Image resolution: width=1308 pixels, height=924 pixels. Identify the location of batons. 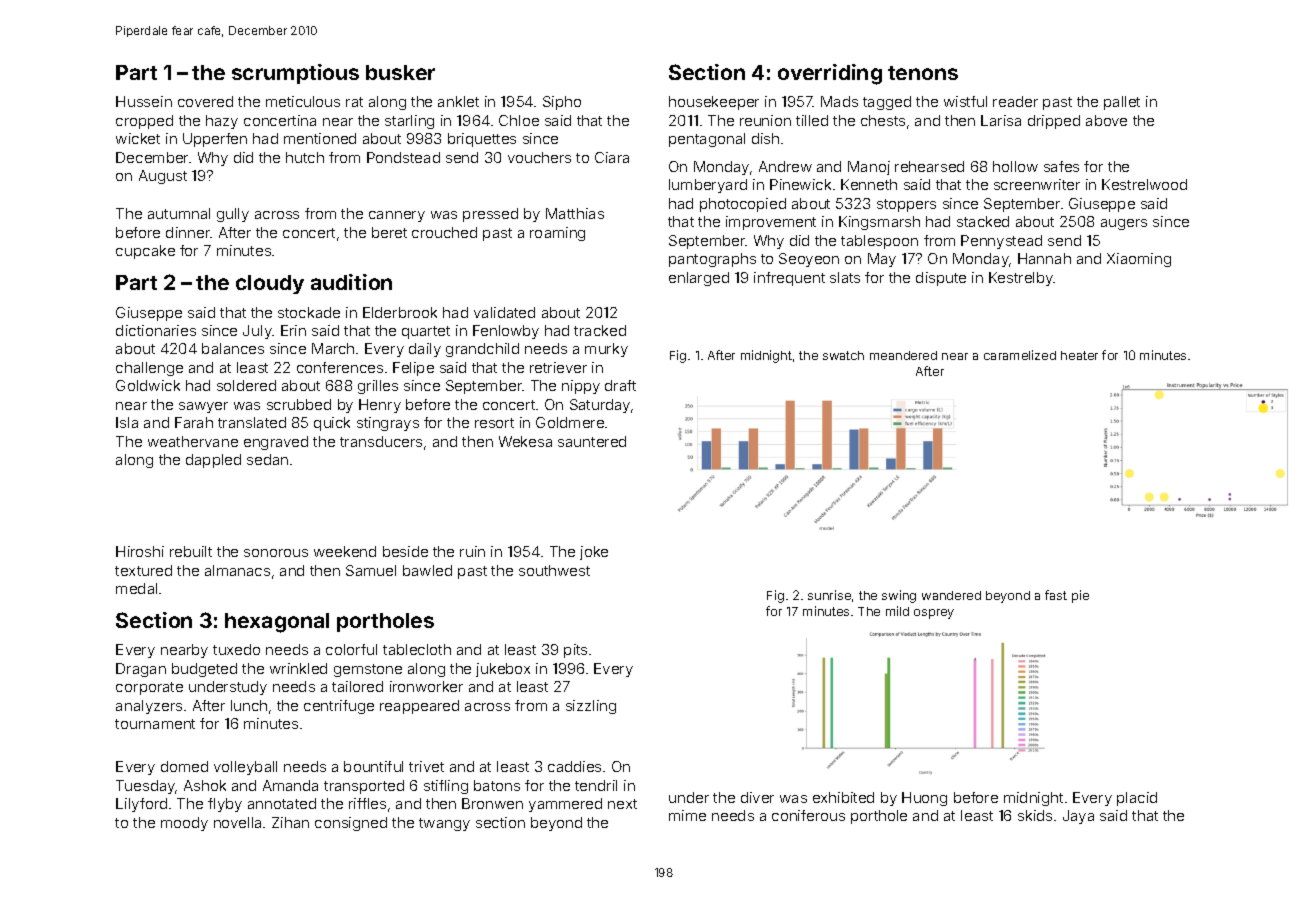
(497, 785).
